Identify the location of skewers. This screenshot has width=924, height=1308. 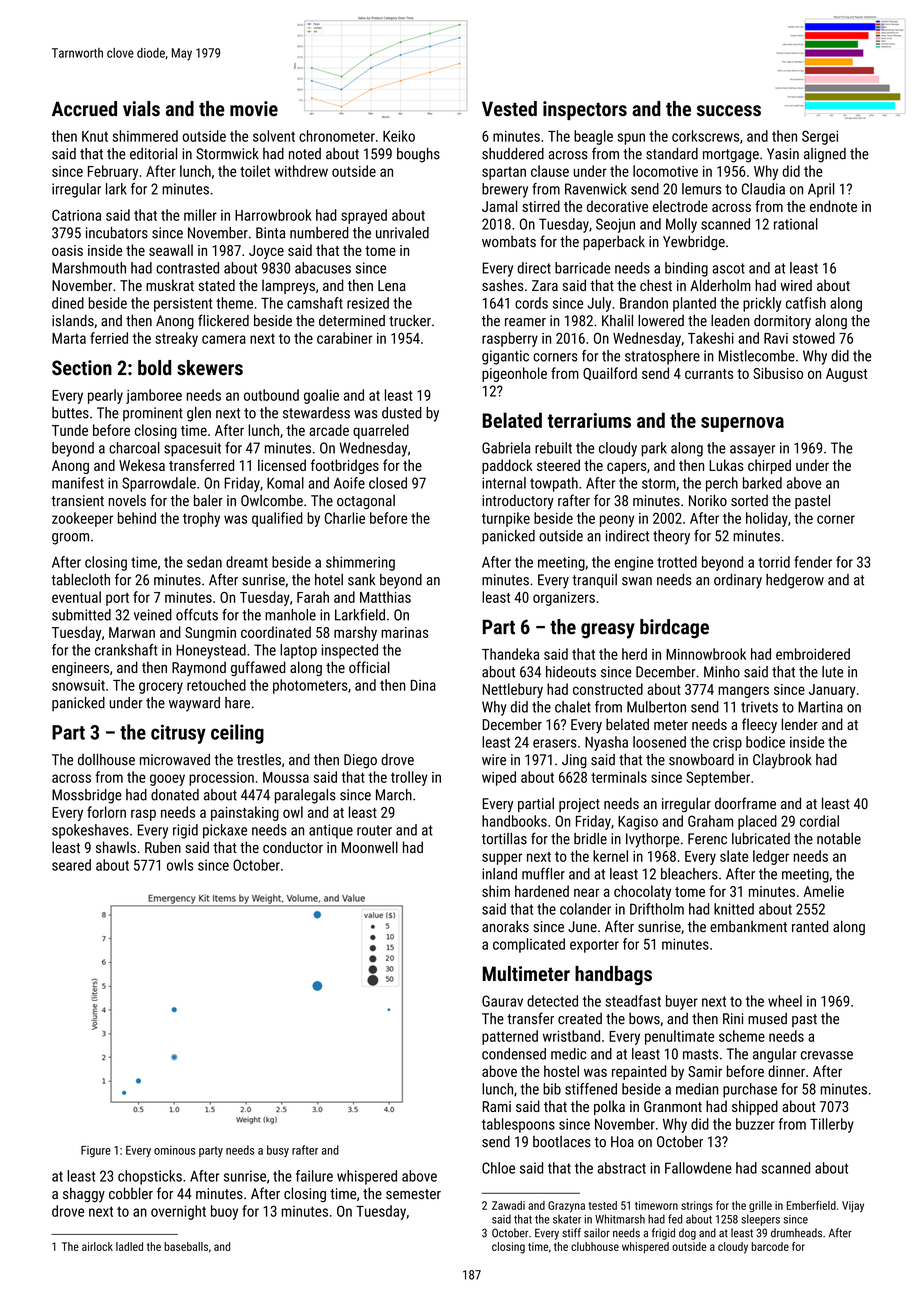
(210, 368).
